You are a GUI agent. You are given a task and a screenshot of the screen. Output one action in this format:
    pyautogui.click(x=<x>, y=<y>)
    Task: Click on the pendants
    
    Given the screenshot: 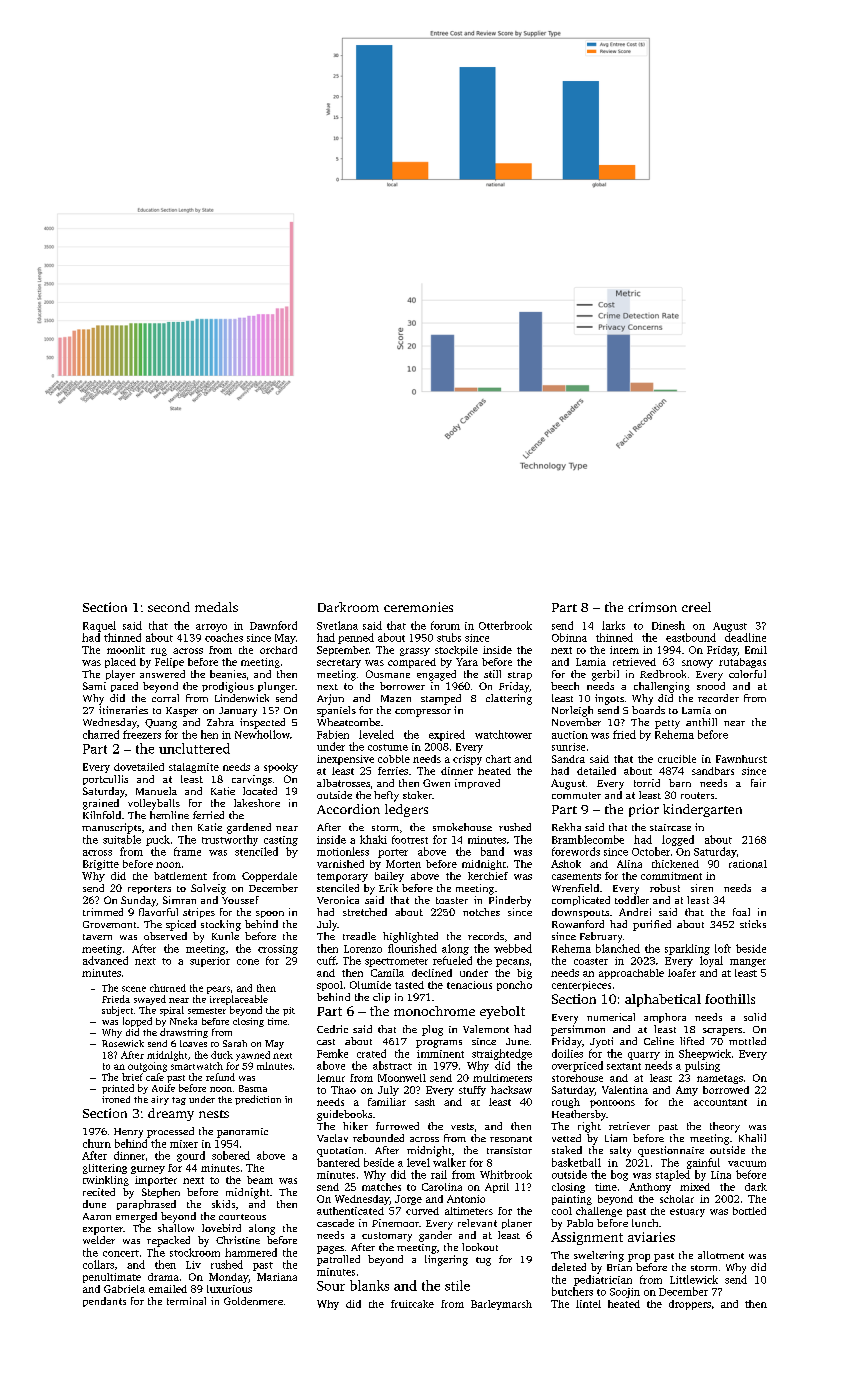 What is the action you would take?
    pyautogui.click(x=104, y=1302)
